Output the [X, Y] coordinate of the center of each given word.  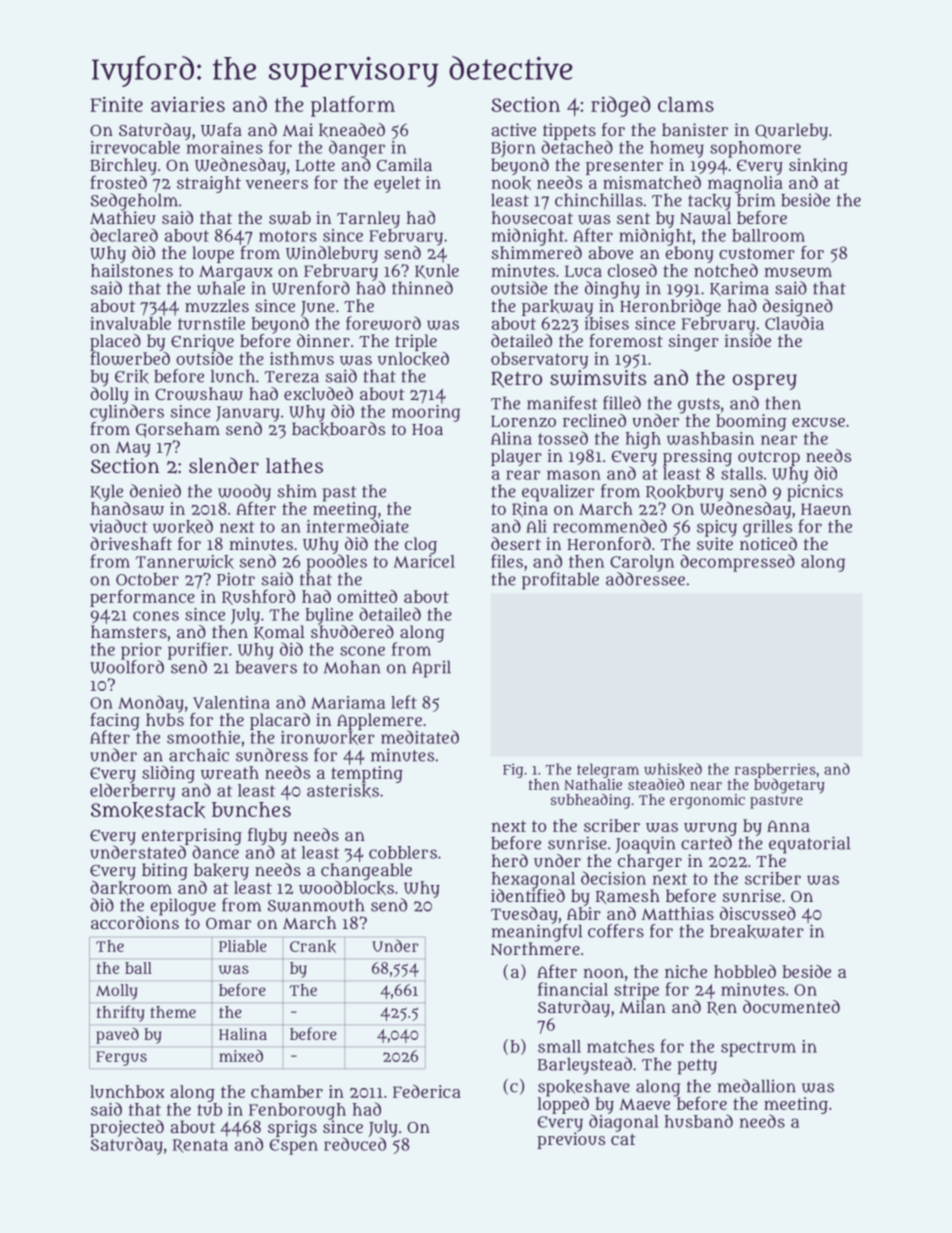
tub [209, 1109]
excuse [818, 422]
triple [416, 342]
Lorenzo [523, 421]
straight [209, 184]
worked [183, 526]
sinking [818, 166]
